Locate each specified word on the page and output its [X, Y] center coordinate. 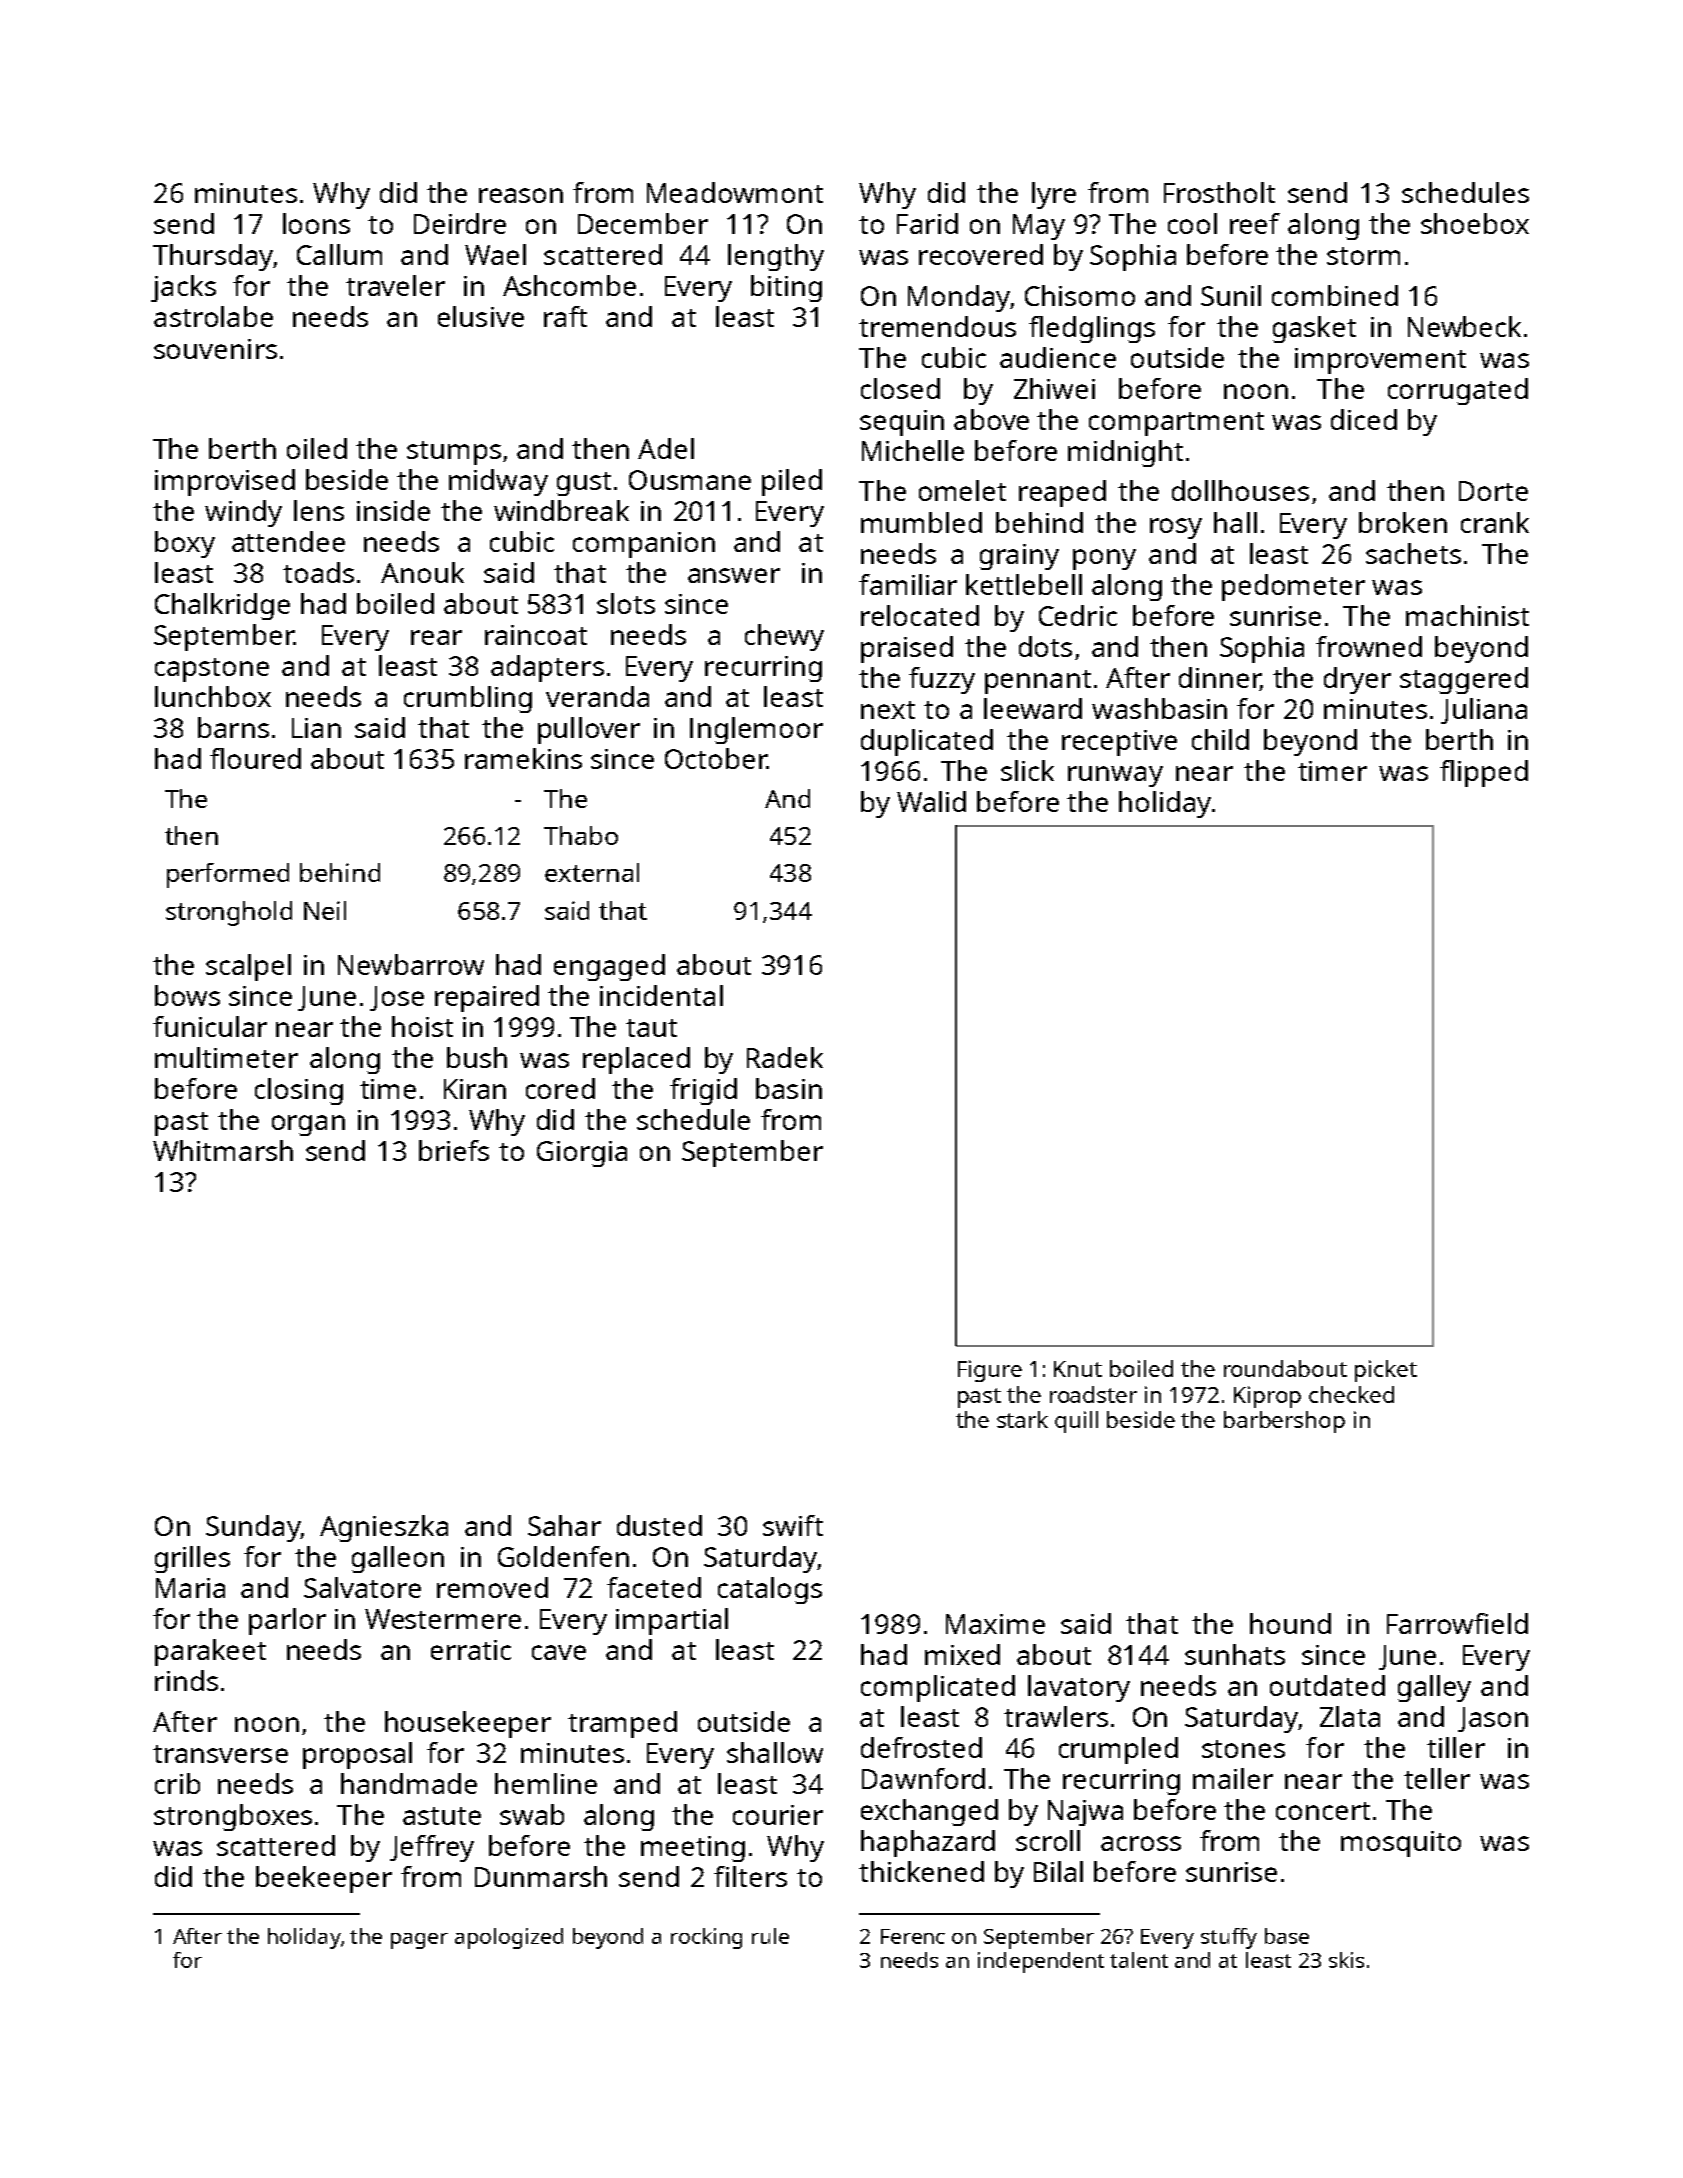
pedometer [1293, 587]
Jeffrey [432, 1848]
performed [228, 875]
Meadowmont [735, 192]
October [716, 758]
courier [778, 1815]
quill [1076, 1422]
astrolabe [213, 316]
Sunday [253, 1528]
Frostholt [1219, 192]
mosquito [1401, 1844]
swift [793, 1525]
